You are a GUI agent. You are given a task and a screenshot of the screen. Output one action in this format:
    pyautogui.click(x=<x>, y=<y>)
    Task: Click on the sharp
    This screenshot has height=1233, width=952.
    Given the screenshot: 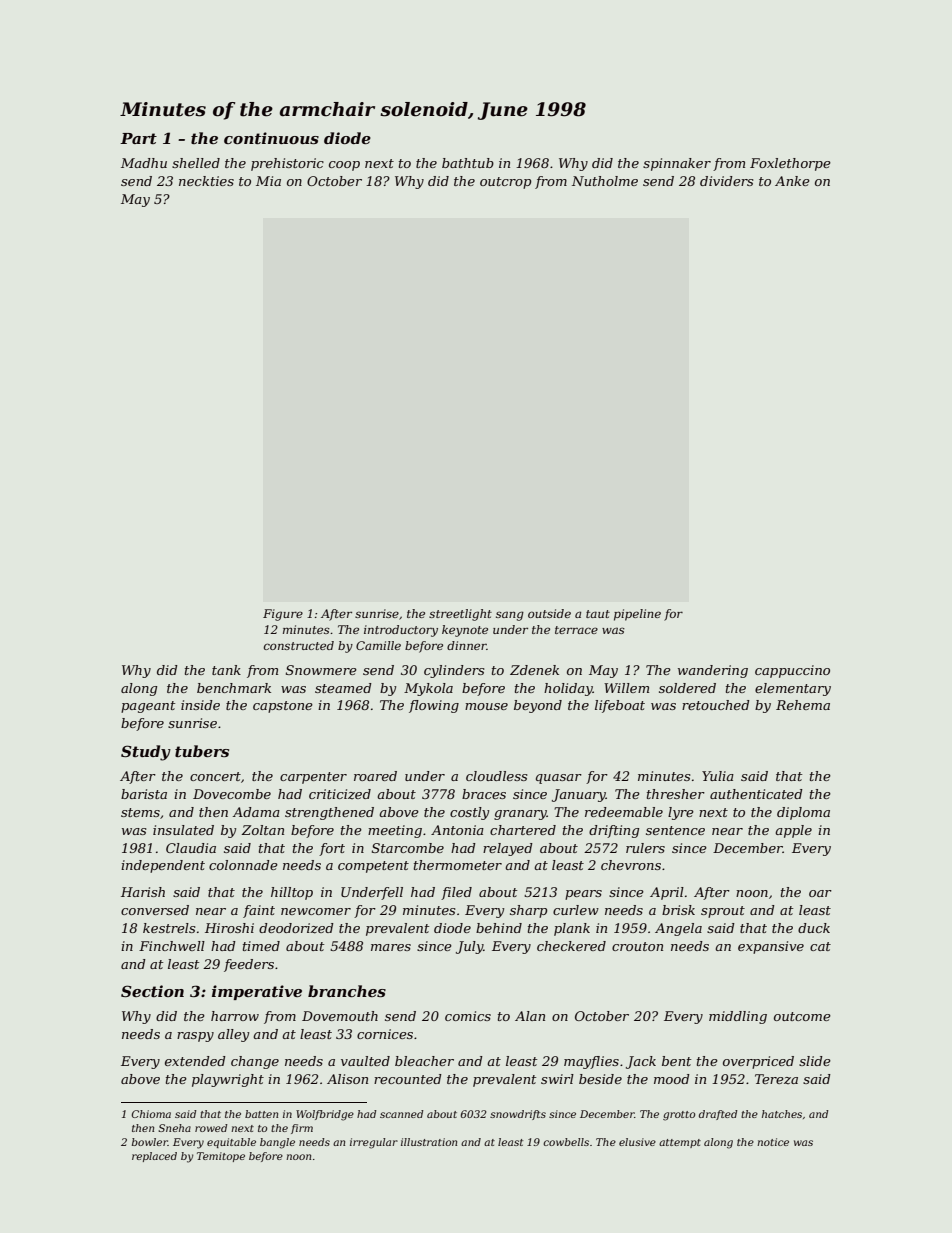 What is the action you would take?
    pyautogui.click(x=528, y=911)
